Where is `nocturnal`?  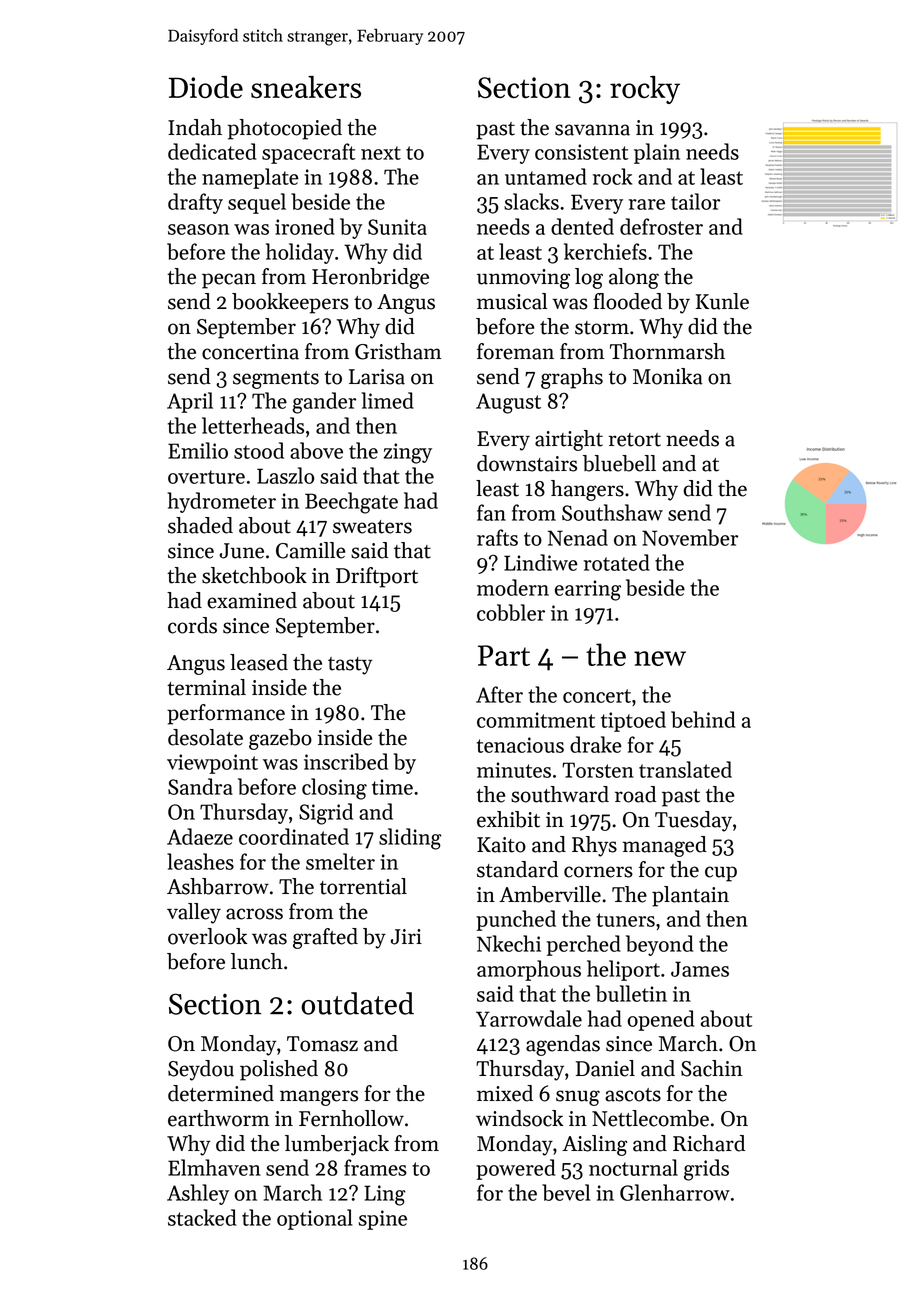
nocturnal is located at coordinates (633, 1167).
